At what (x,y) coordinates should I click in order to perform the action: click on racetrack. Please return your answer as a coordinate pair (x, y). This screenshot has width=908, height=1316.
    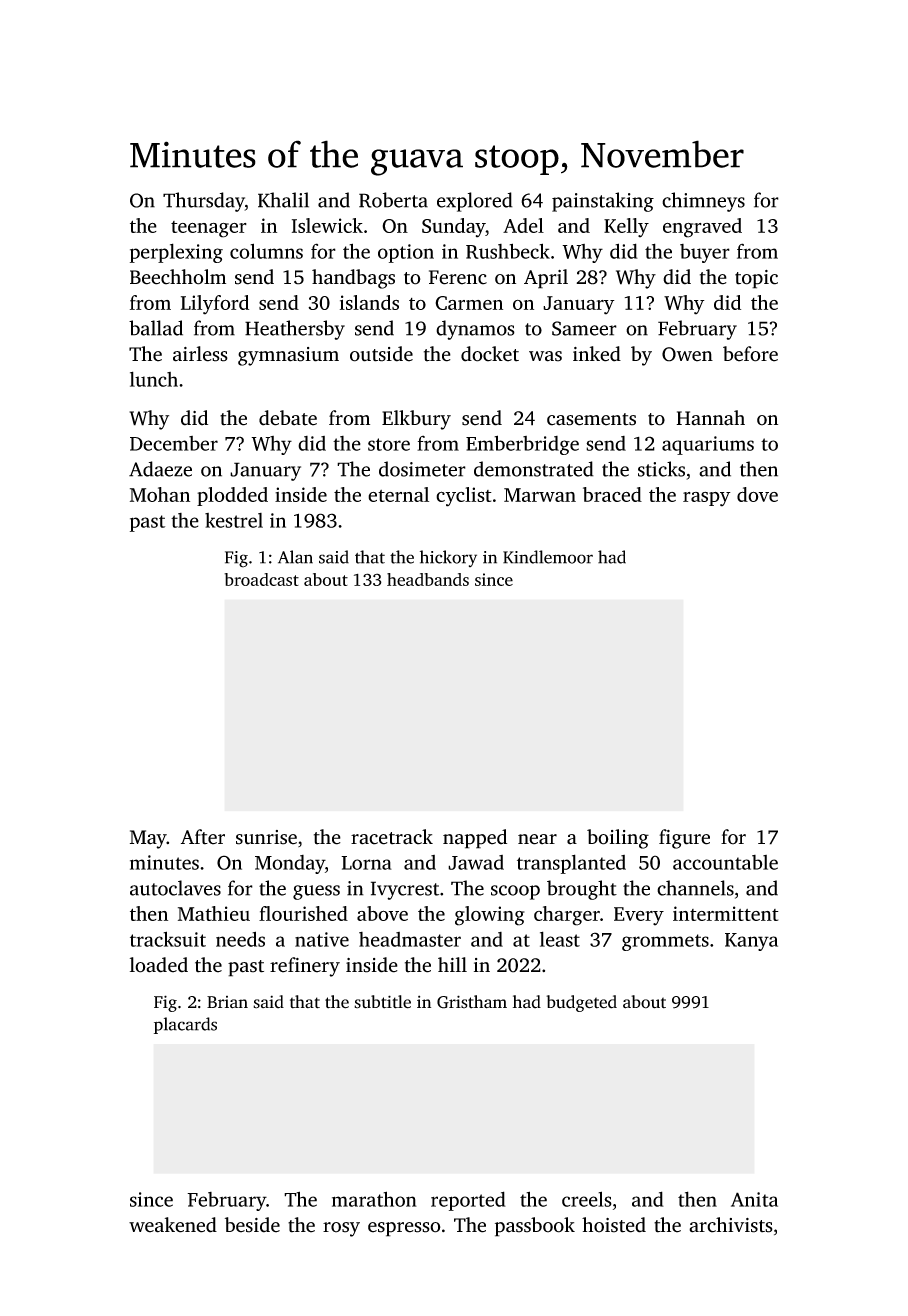
    Looking at the image, I should click on (392, 837).
